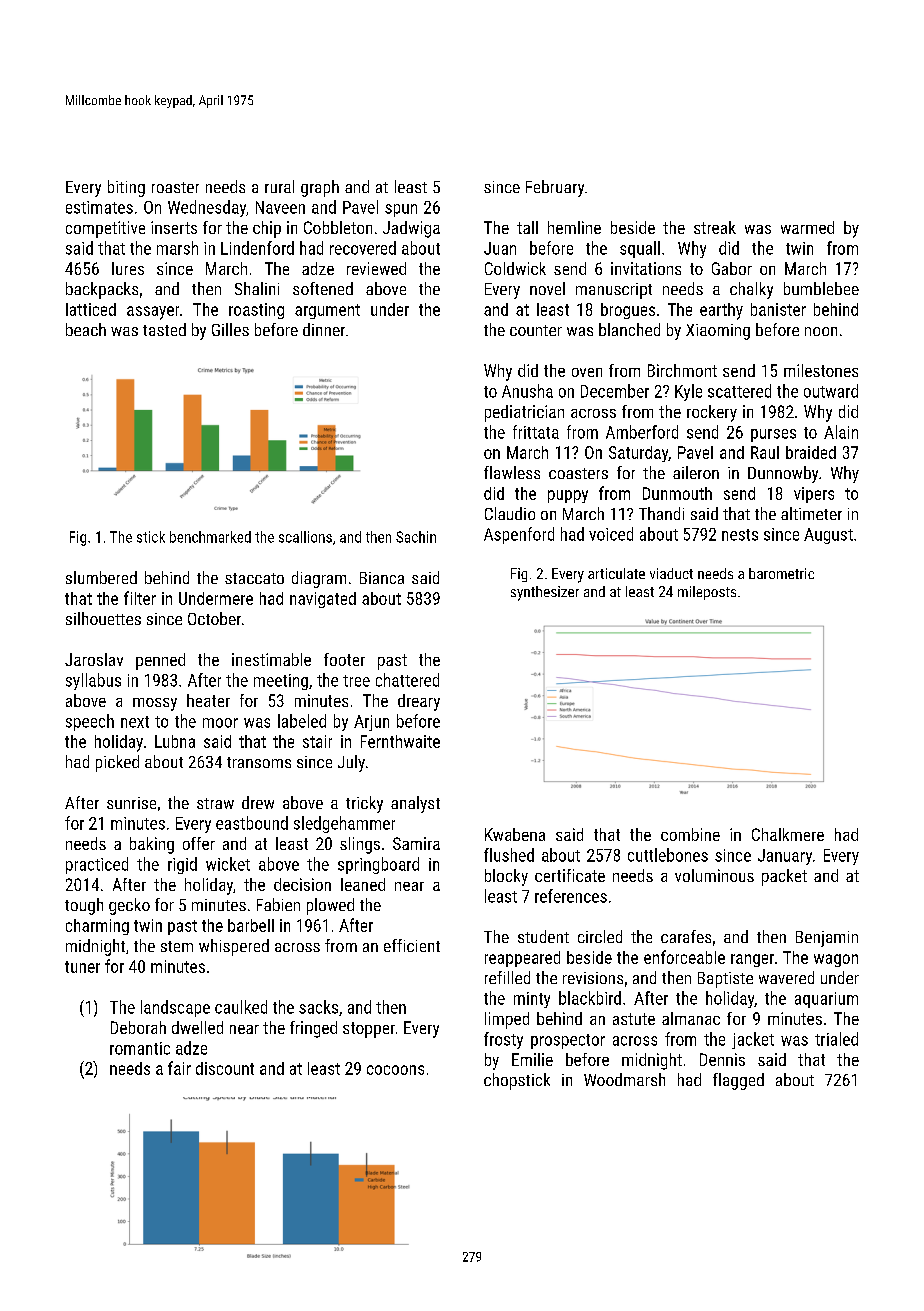  I want to click on Deborah, so click(138, 1027).
